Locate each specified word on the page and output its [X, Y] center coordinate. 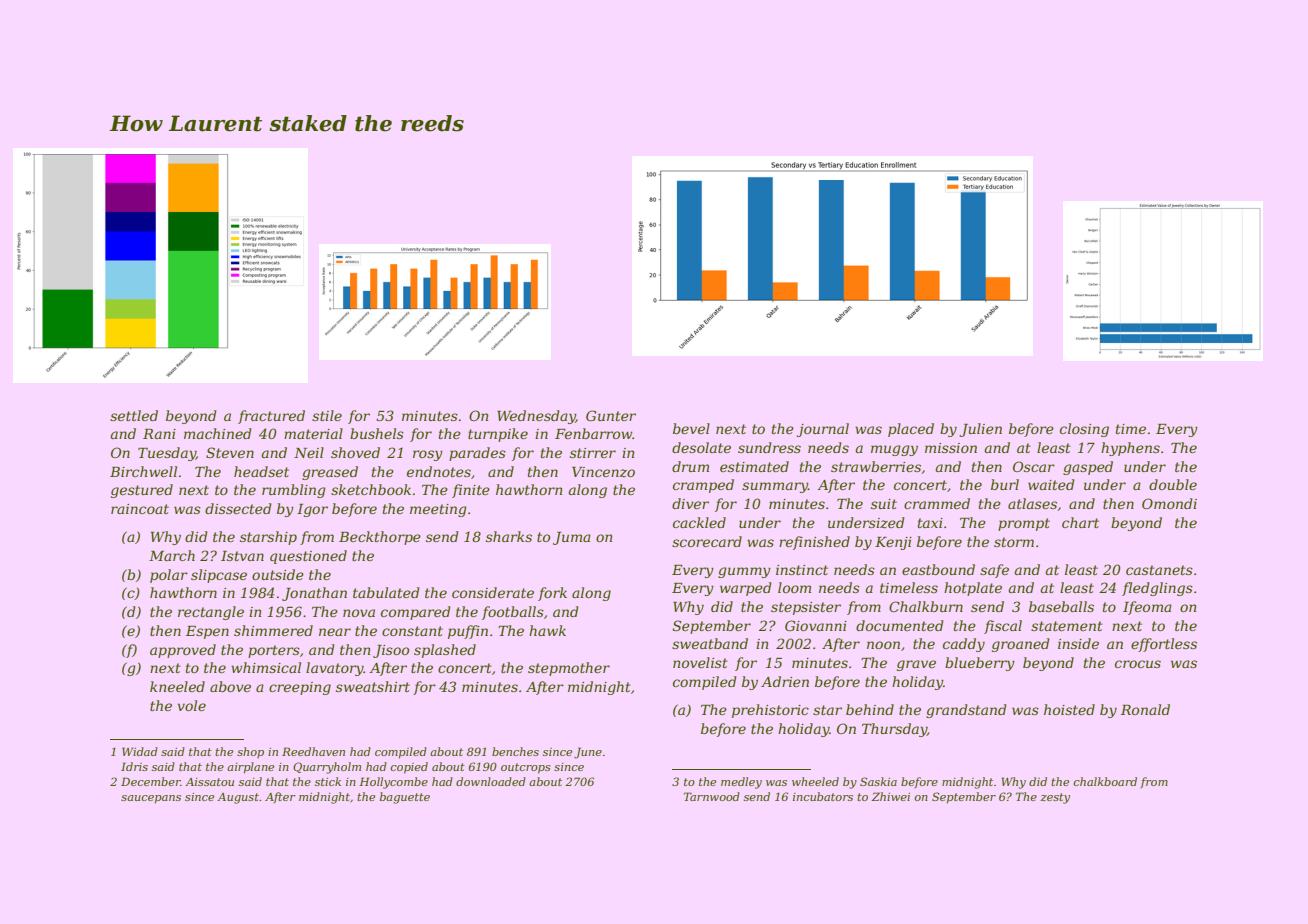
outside [278, 574]
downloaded [491, 781]
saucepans [151, 799]
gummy [744, 572]
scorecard [707, 541]
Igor [312, 510]
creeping [300, 688]
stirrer [593, 453]
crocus [1138, 664]
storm [1014, 542]
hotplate [973, 589]
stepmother [569, 669]
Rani [159, 434]
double [1173, 484]
